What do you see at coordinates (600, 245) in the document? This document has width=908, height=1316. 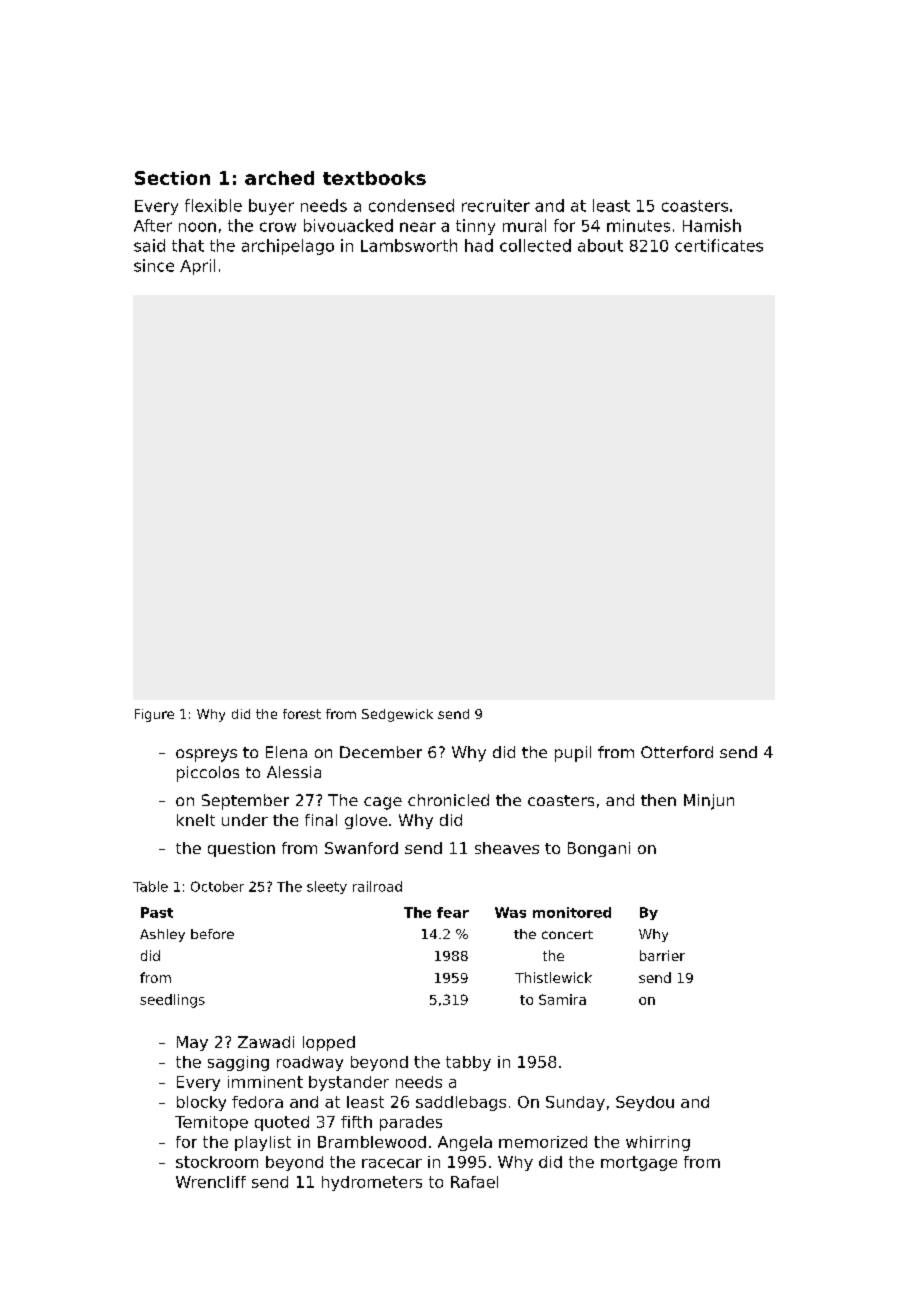 I see `about` at bounding box center [600, 245].
